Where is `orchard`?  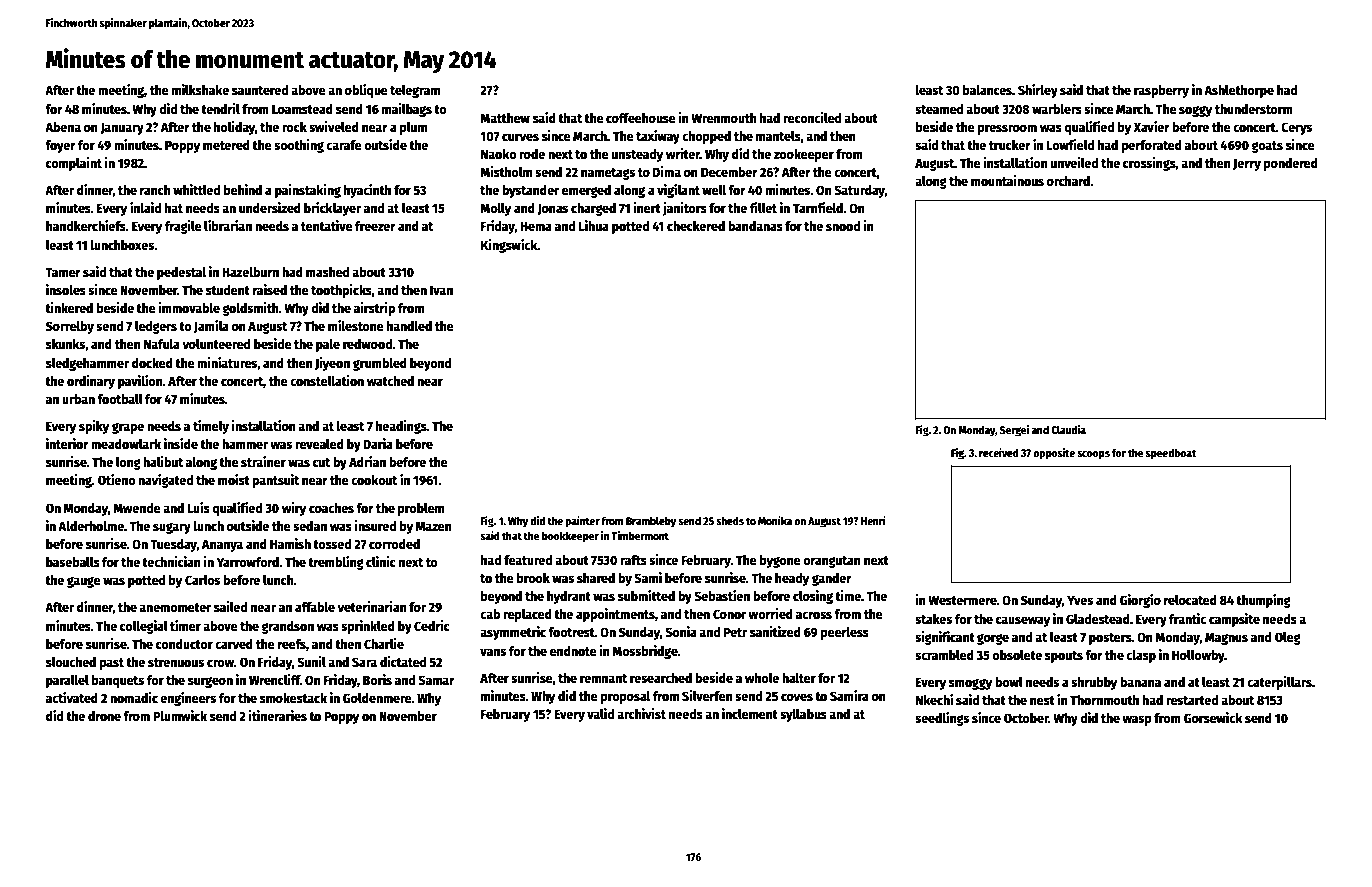 orchard is located at coordinates (1068, 181).
